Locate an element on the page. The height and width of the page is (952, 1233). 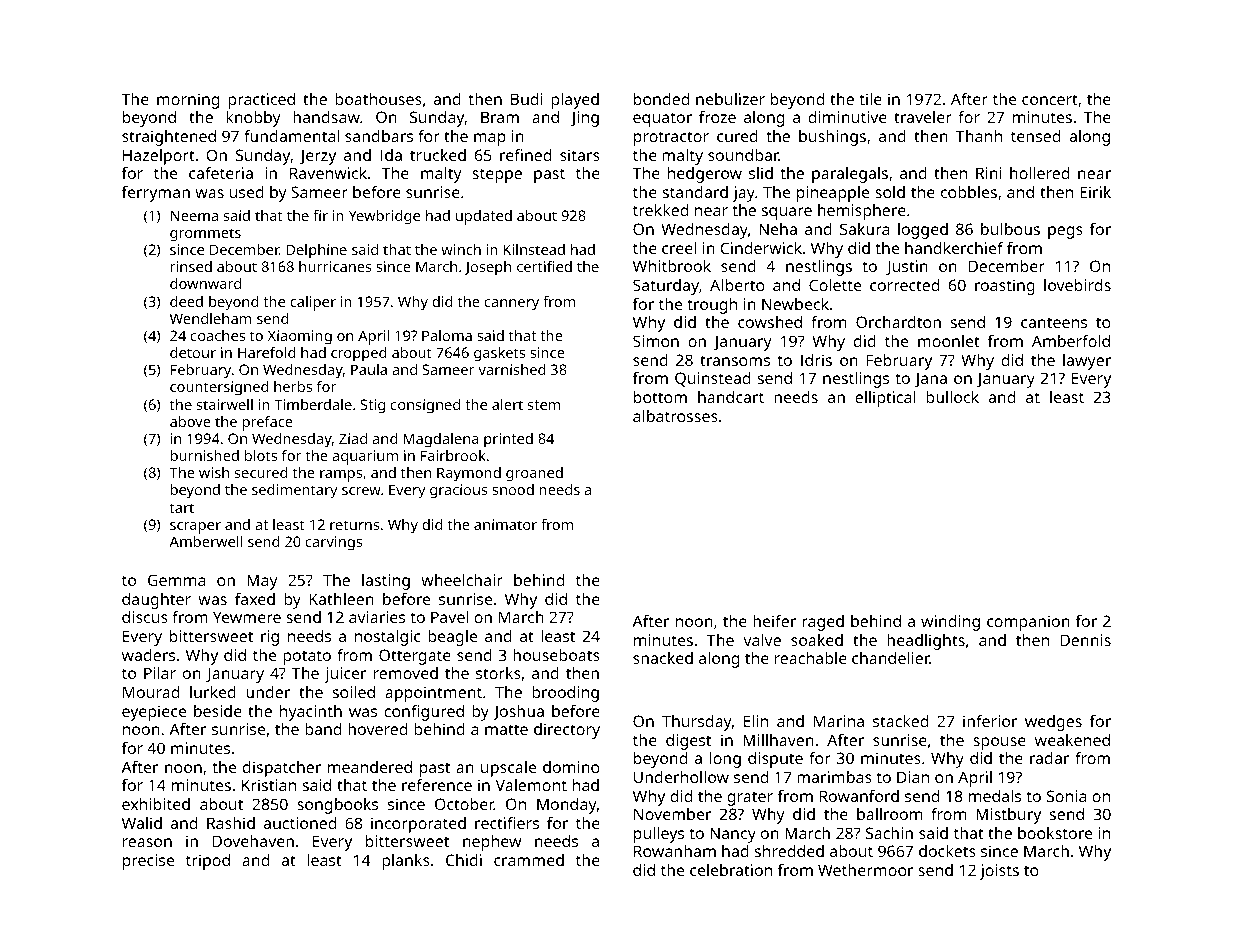
radar is located at coordinates (1049, 758).
